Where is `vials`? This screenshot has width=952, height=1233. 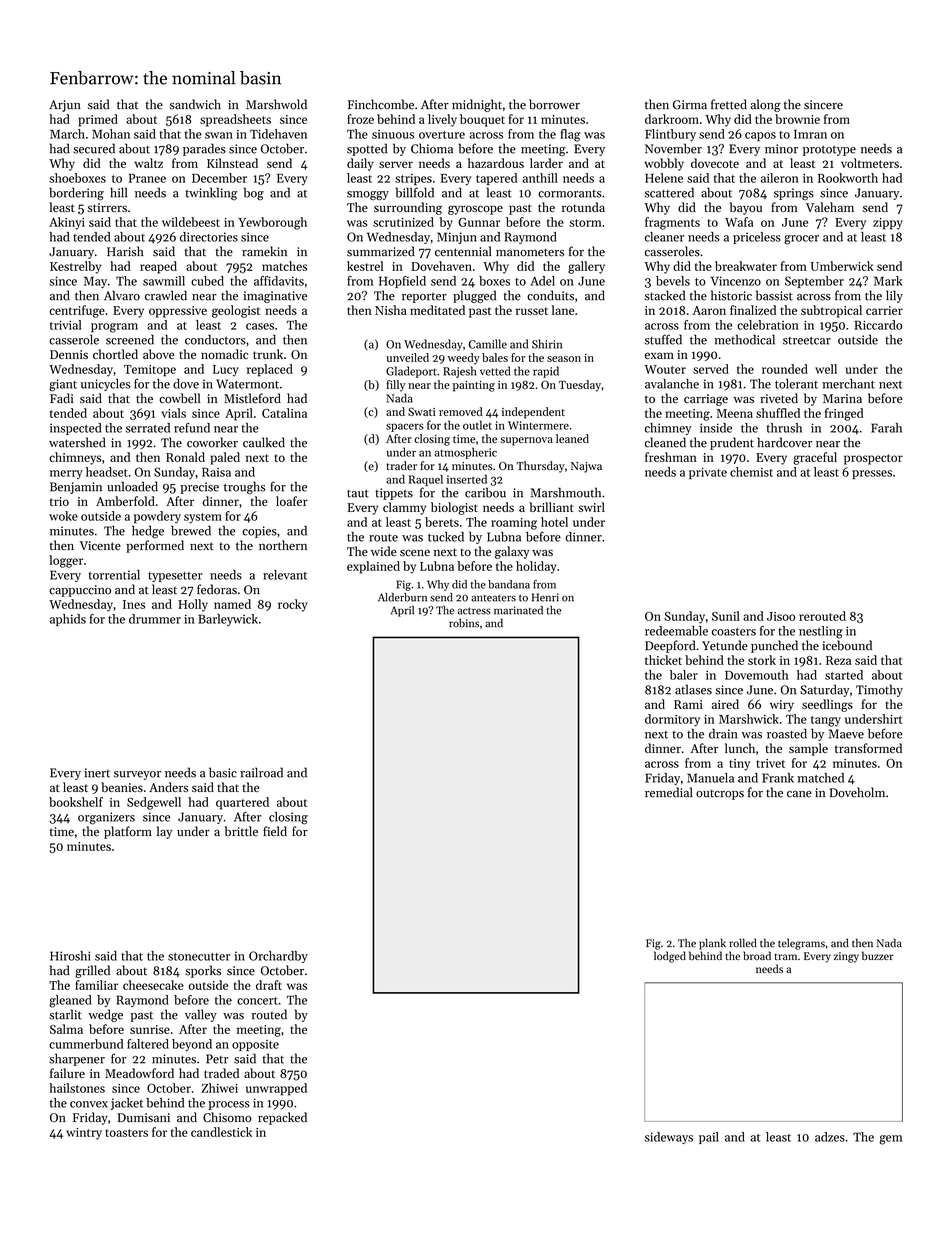 vials is located at coordinates (173, 413).
